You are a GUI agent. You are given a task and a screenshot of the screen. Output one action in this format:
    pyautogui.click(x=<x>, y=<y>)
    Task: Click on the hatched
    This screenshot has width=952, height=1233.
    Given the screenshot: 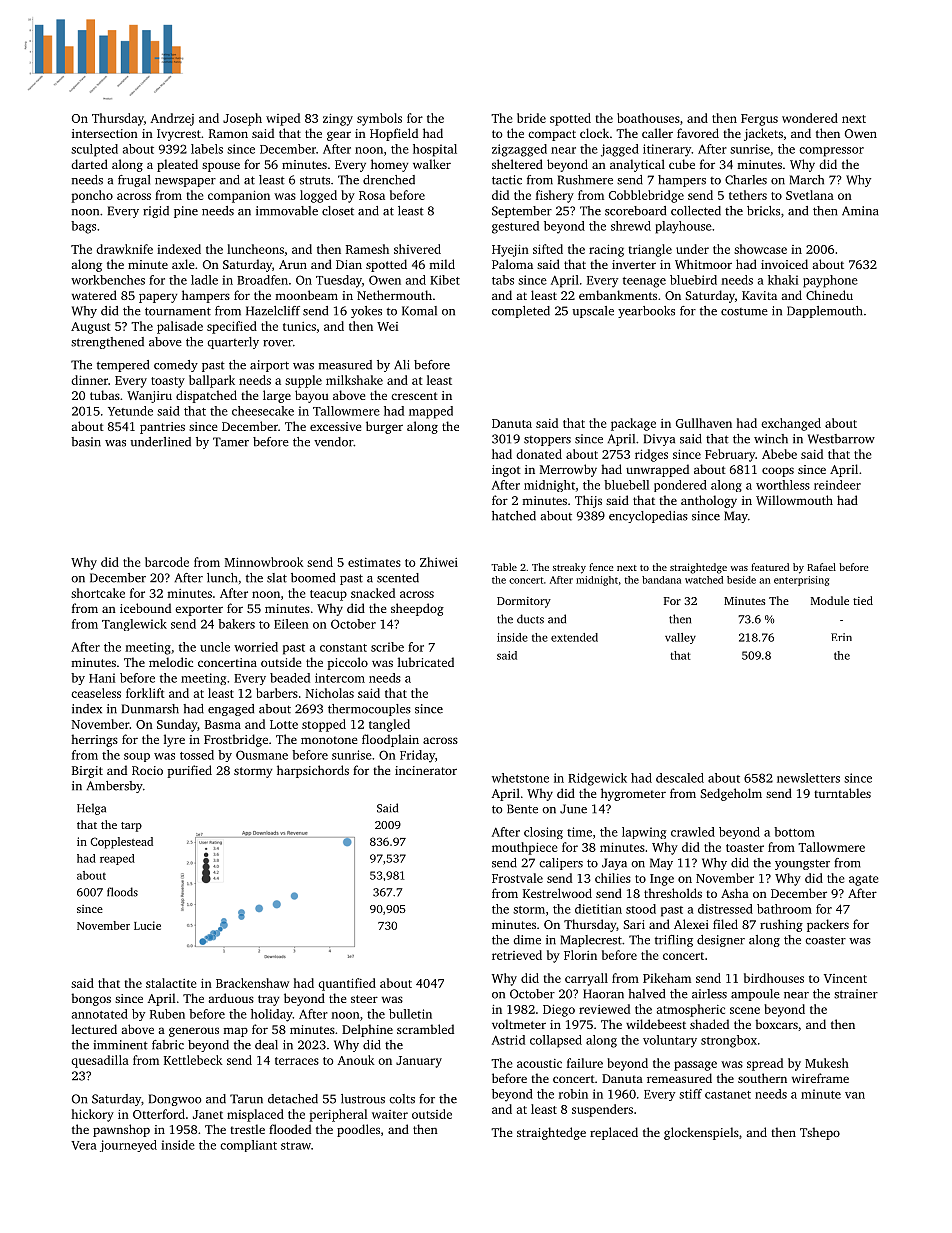 What is the action you would take?
    pyautogui.click(x=514, y=516)
